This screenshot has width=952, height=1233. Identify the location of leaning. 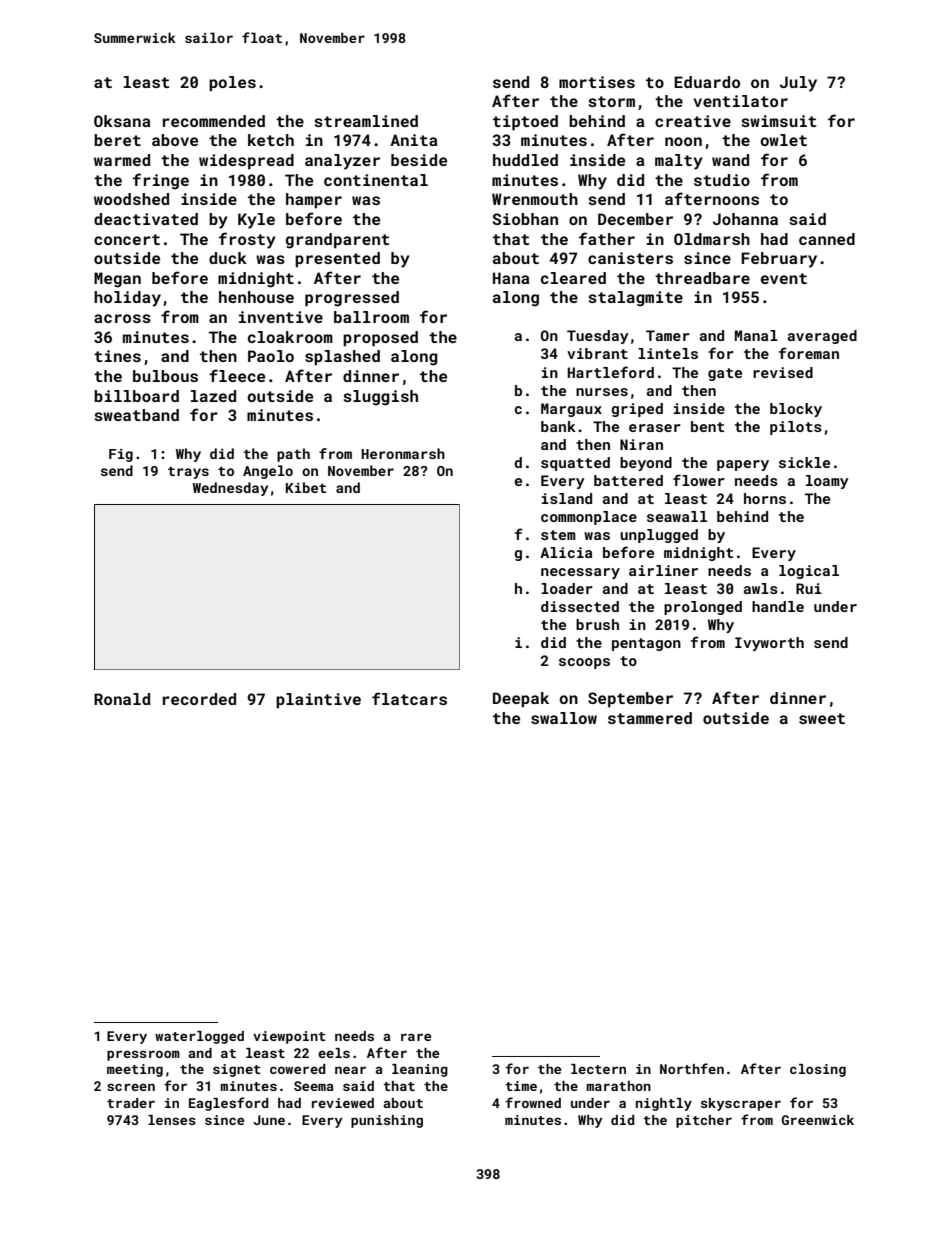
(420, 1070).
